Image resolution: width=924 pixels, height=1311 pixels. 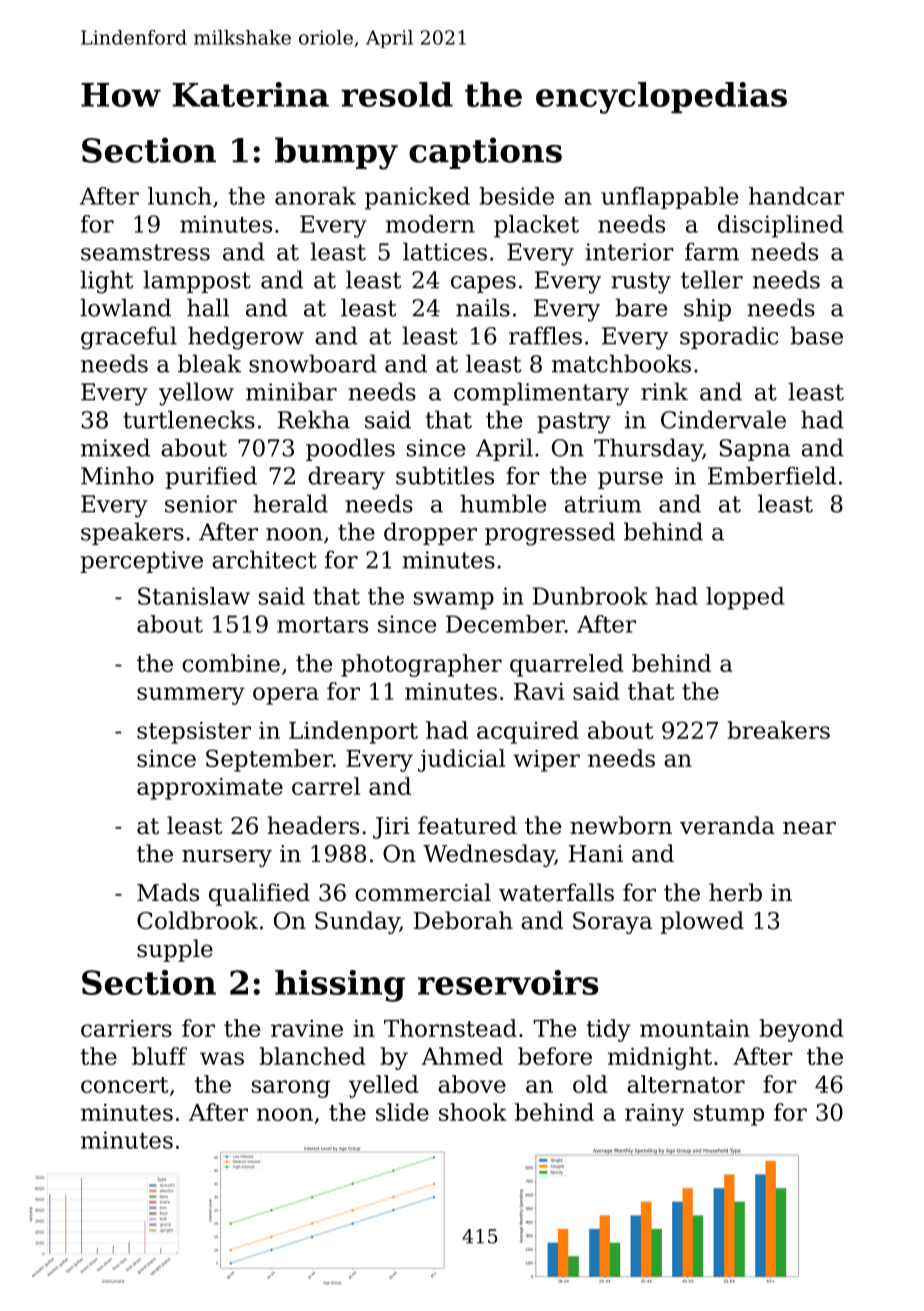 What do you see at coordinates (796, 196) in the screenshot?
I see `handcar` at bounding box center [796, 196].
